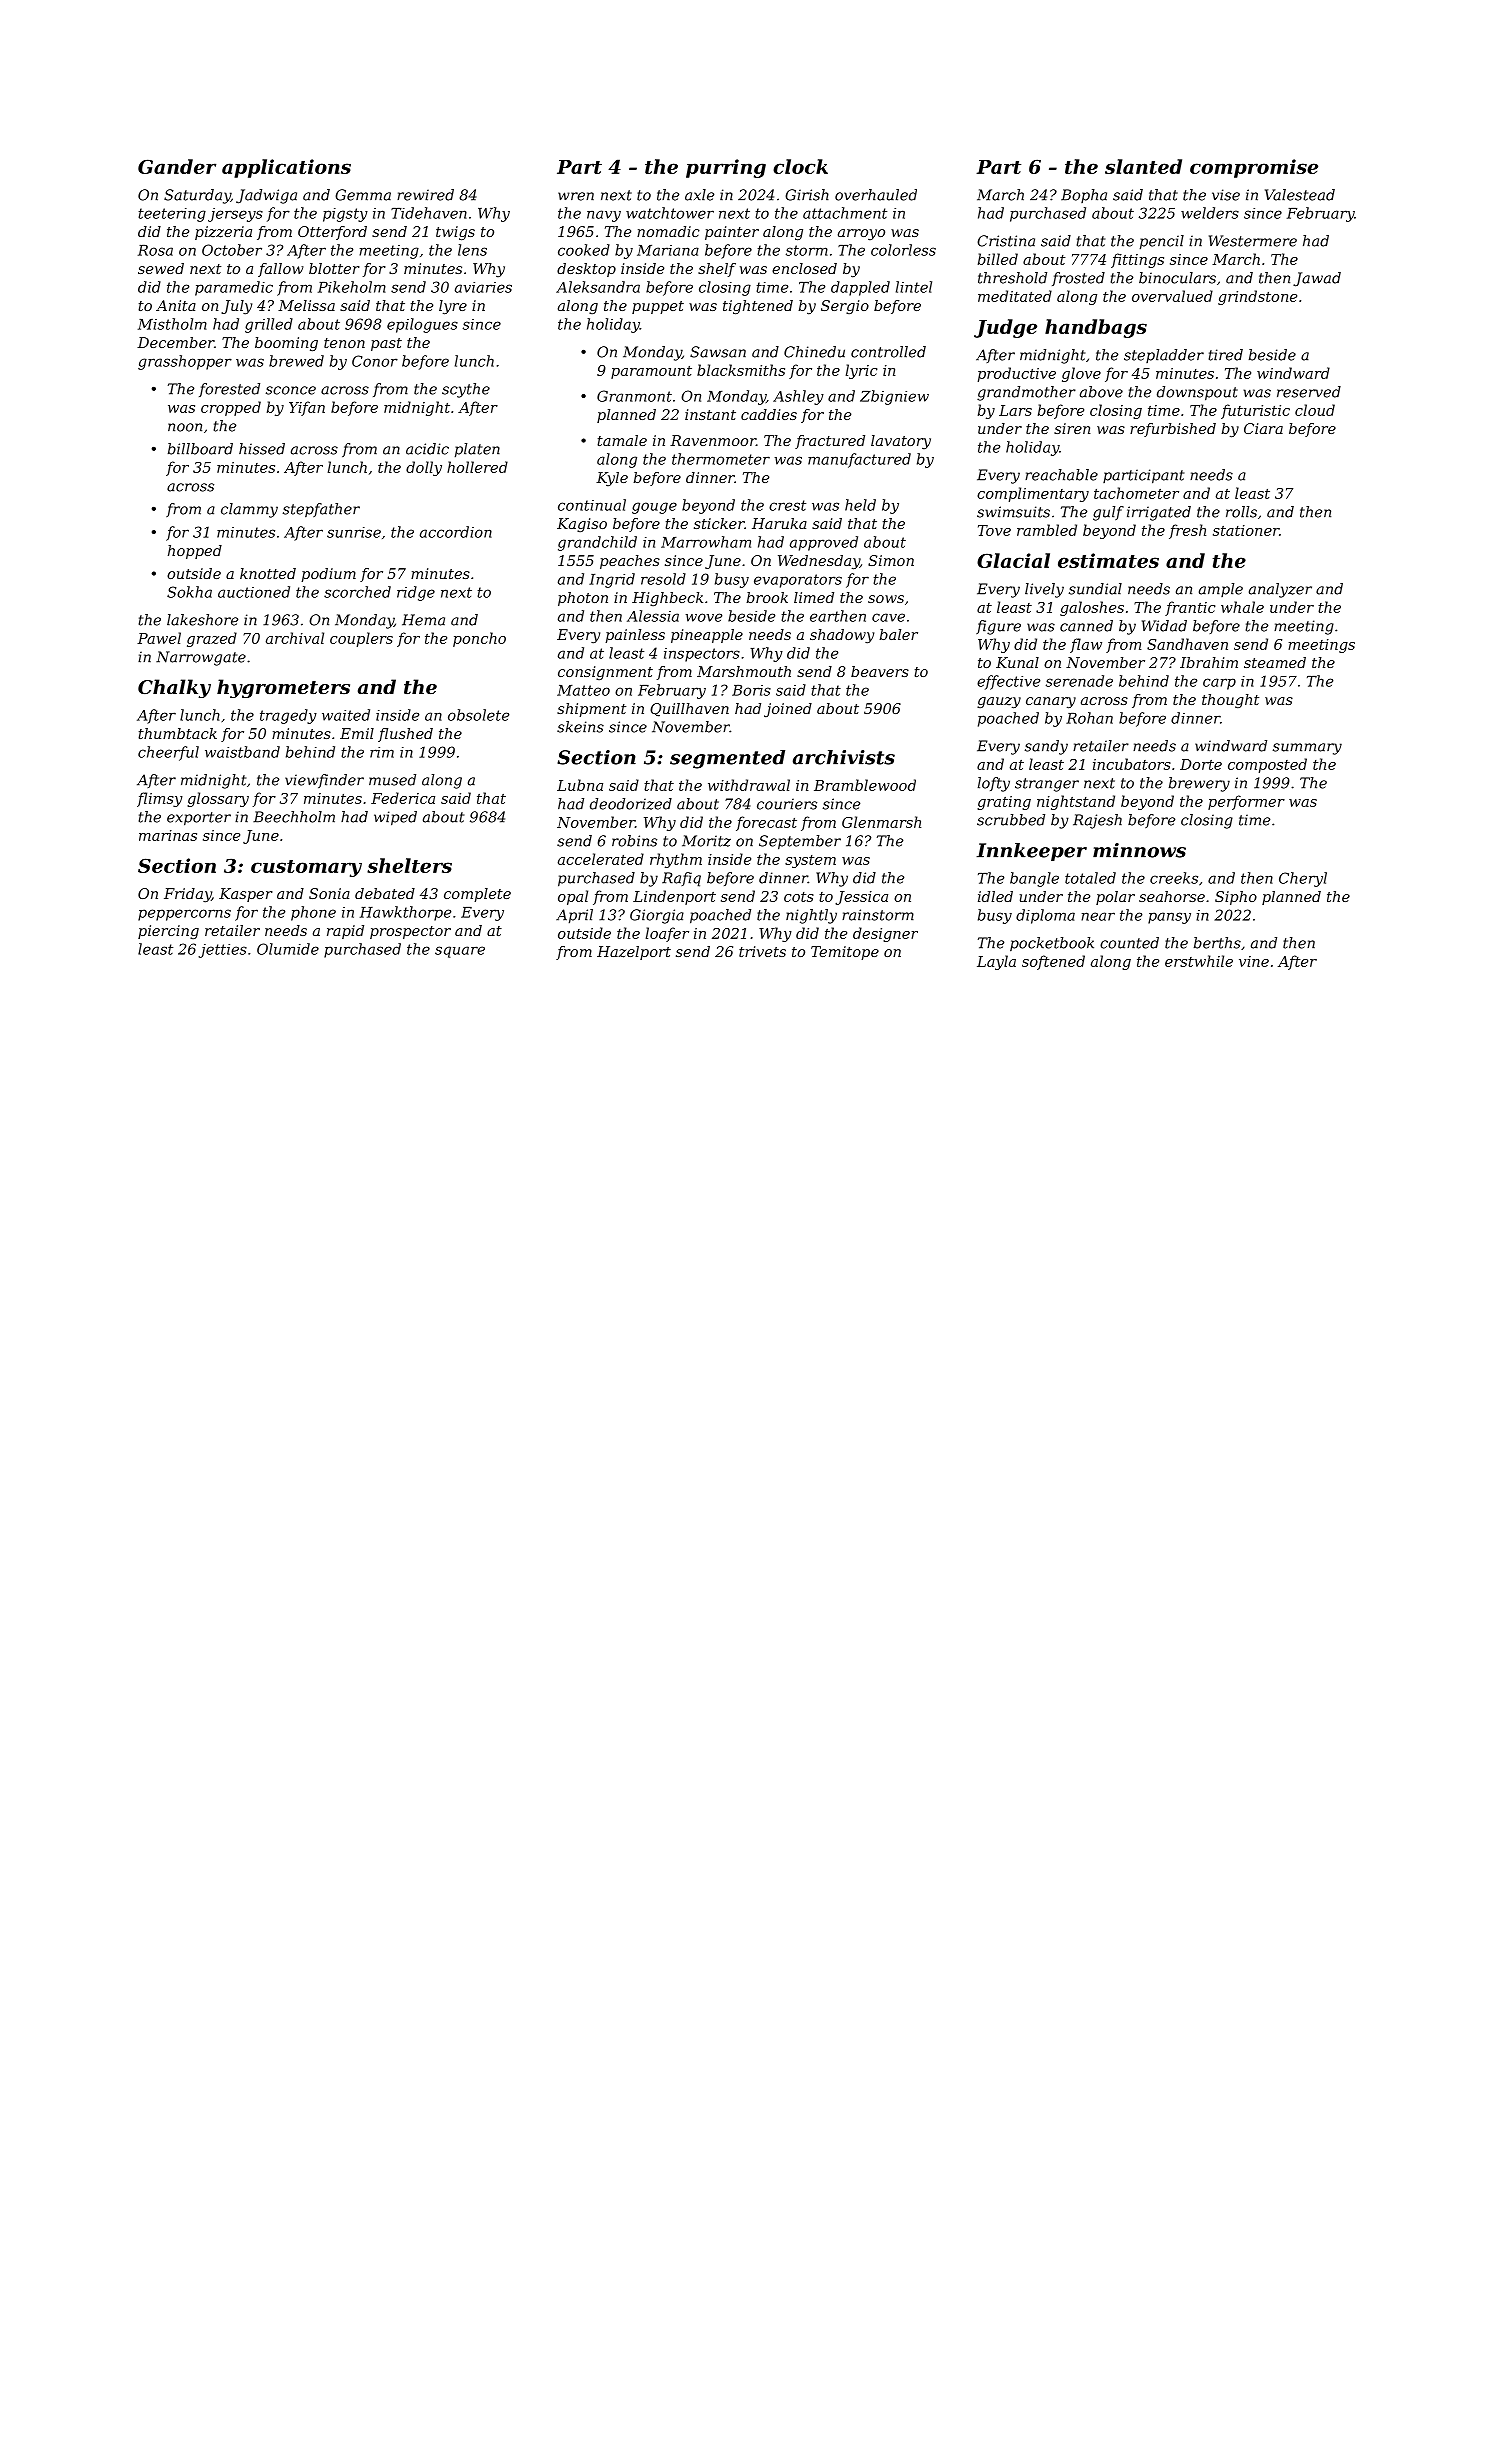  I want to click on clammy, so click(249, 510).
